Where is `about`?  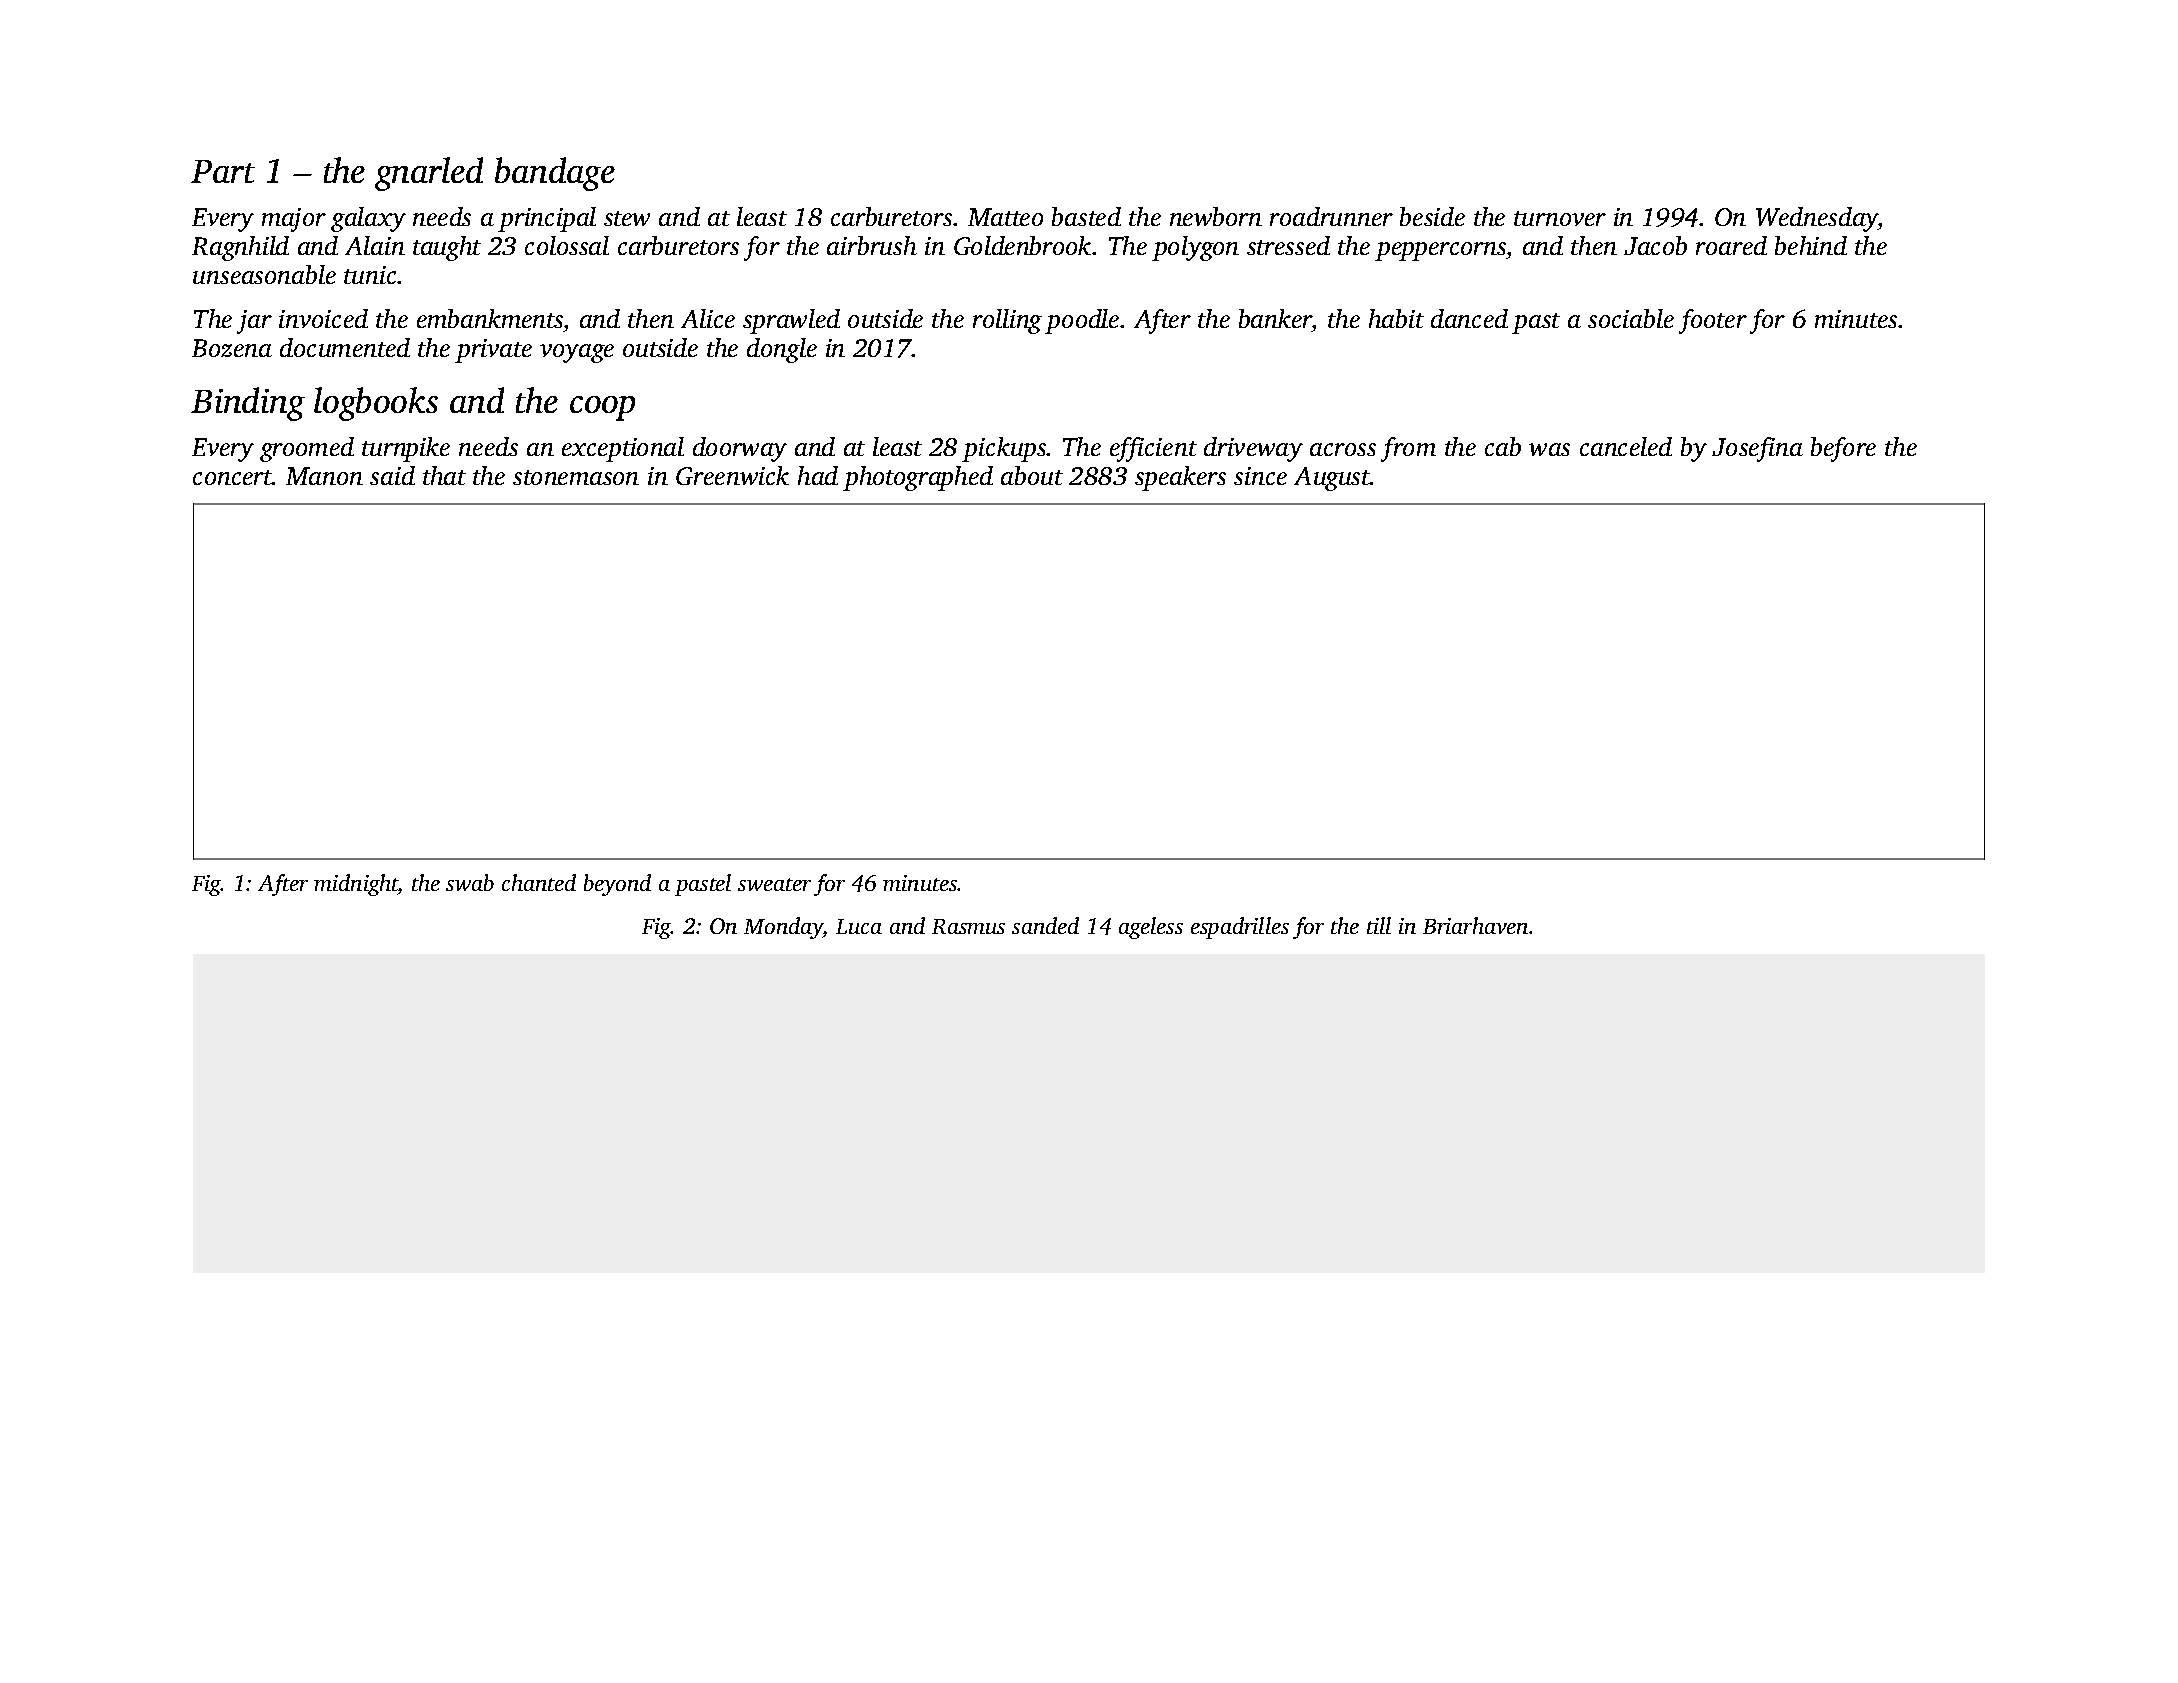 about is located at coordinates (1032, 475).
